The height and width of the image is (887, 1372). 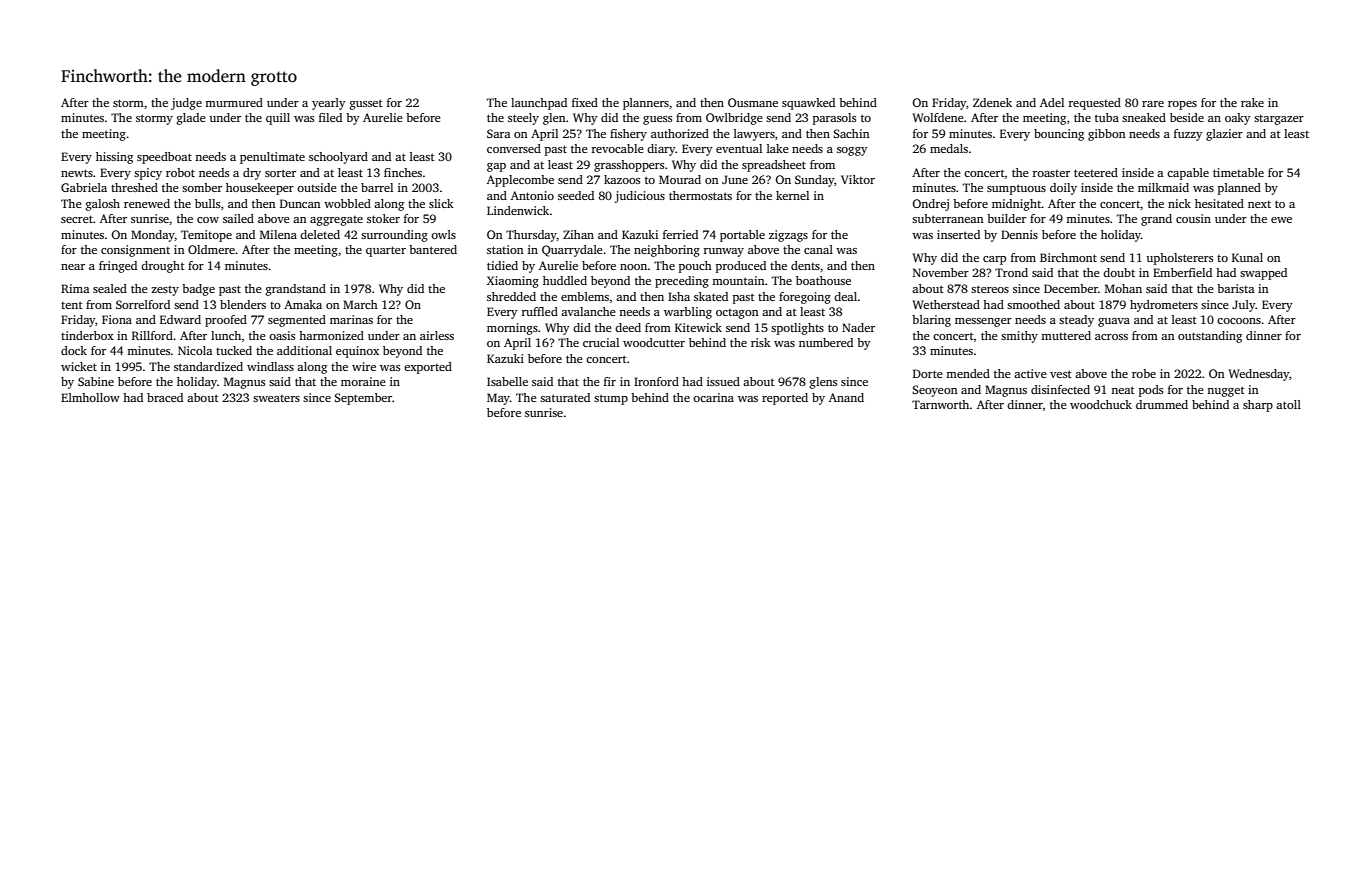 What do you see at coordinates (1187, 117) in the image?
I see `beside` at bounding box center [1187, 117].
